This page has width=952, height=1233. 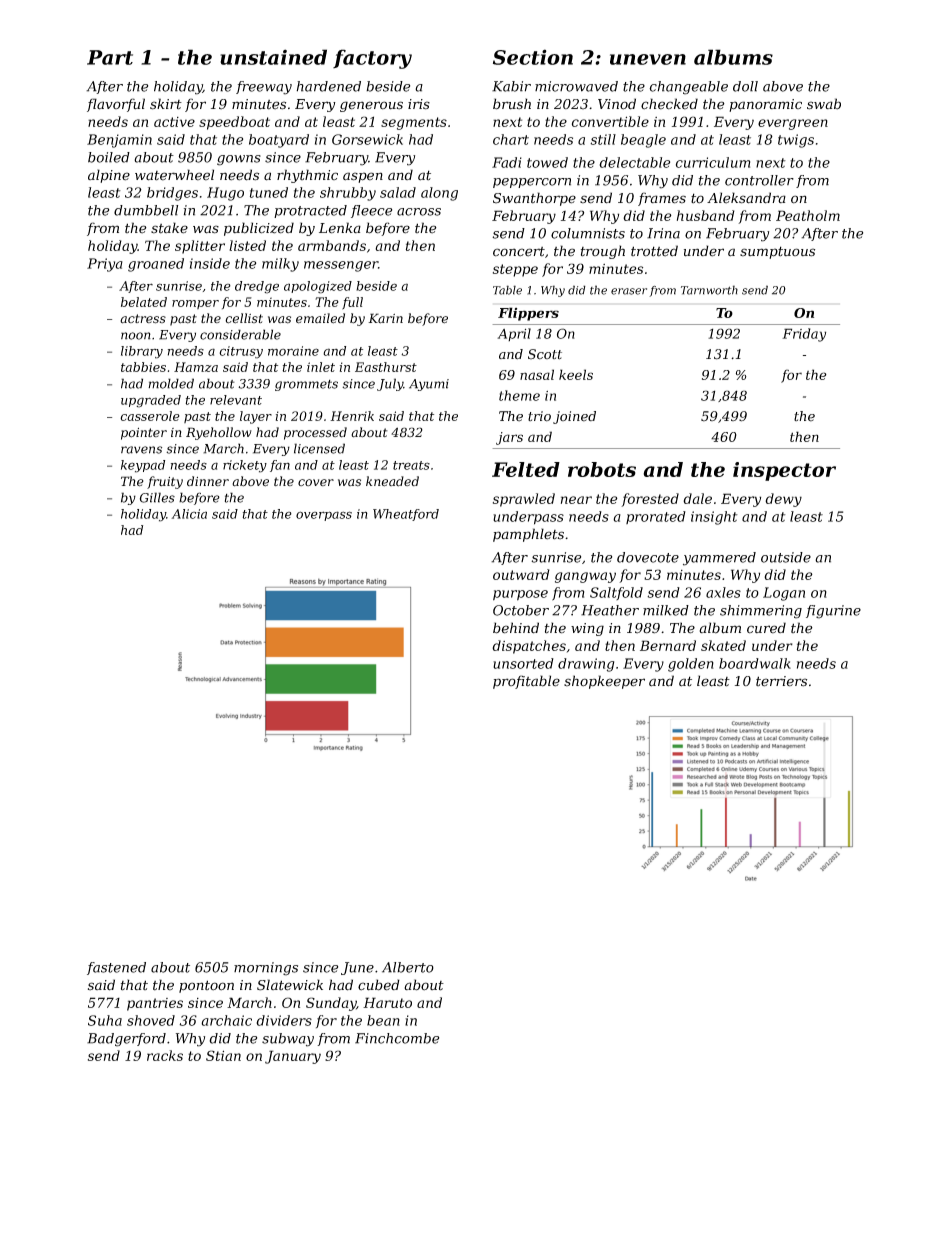 I want to click on sumptuous, so click(x=777, y=252).
